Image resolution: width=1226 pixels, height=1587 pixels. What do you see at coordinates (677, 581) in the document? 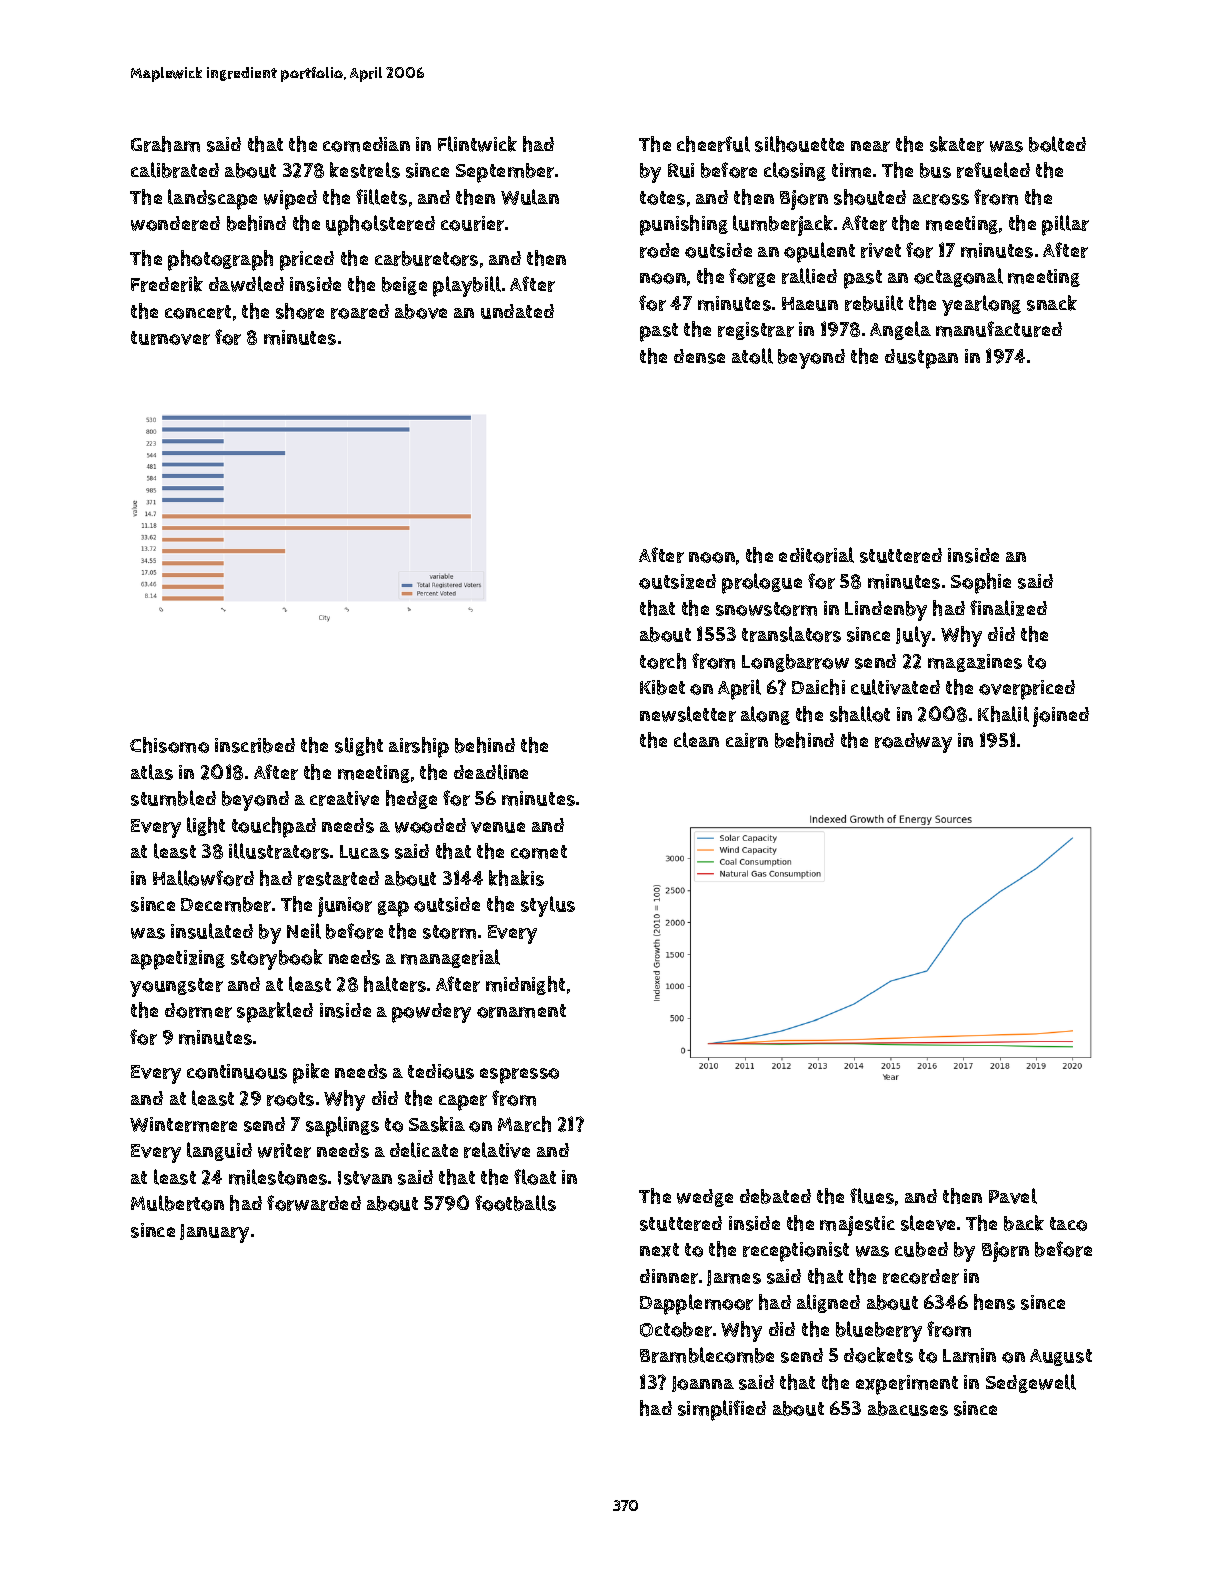
I see `outsized` at bounding box center [677, 581].
